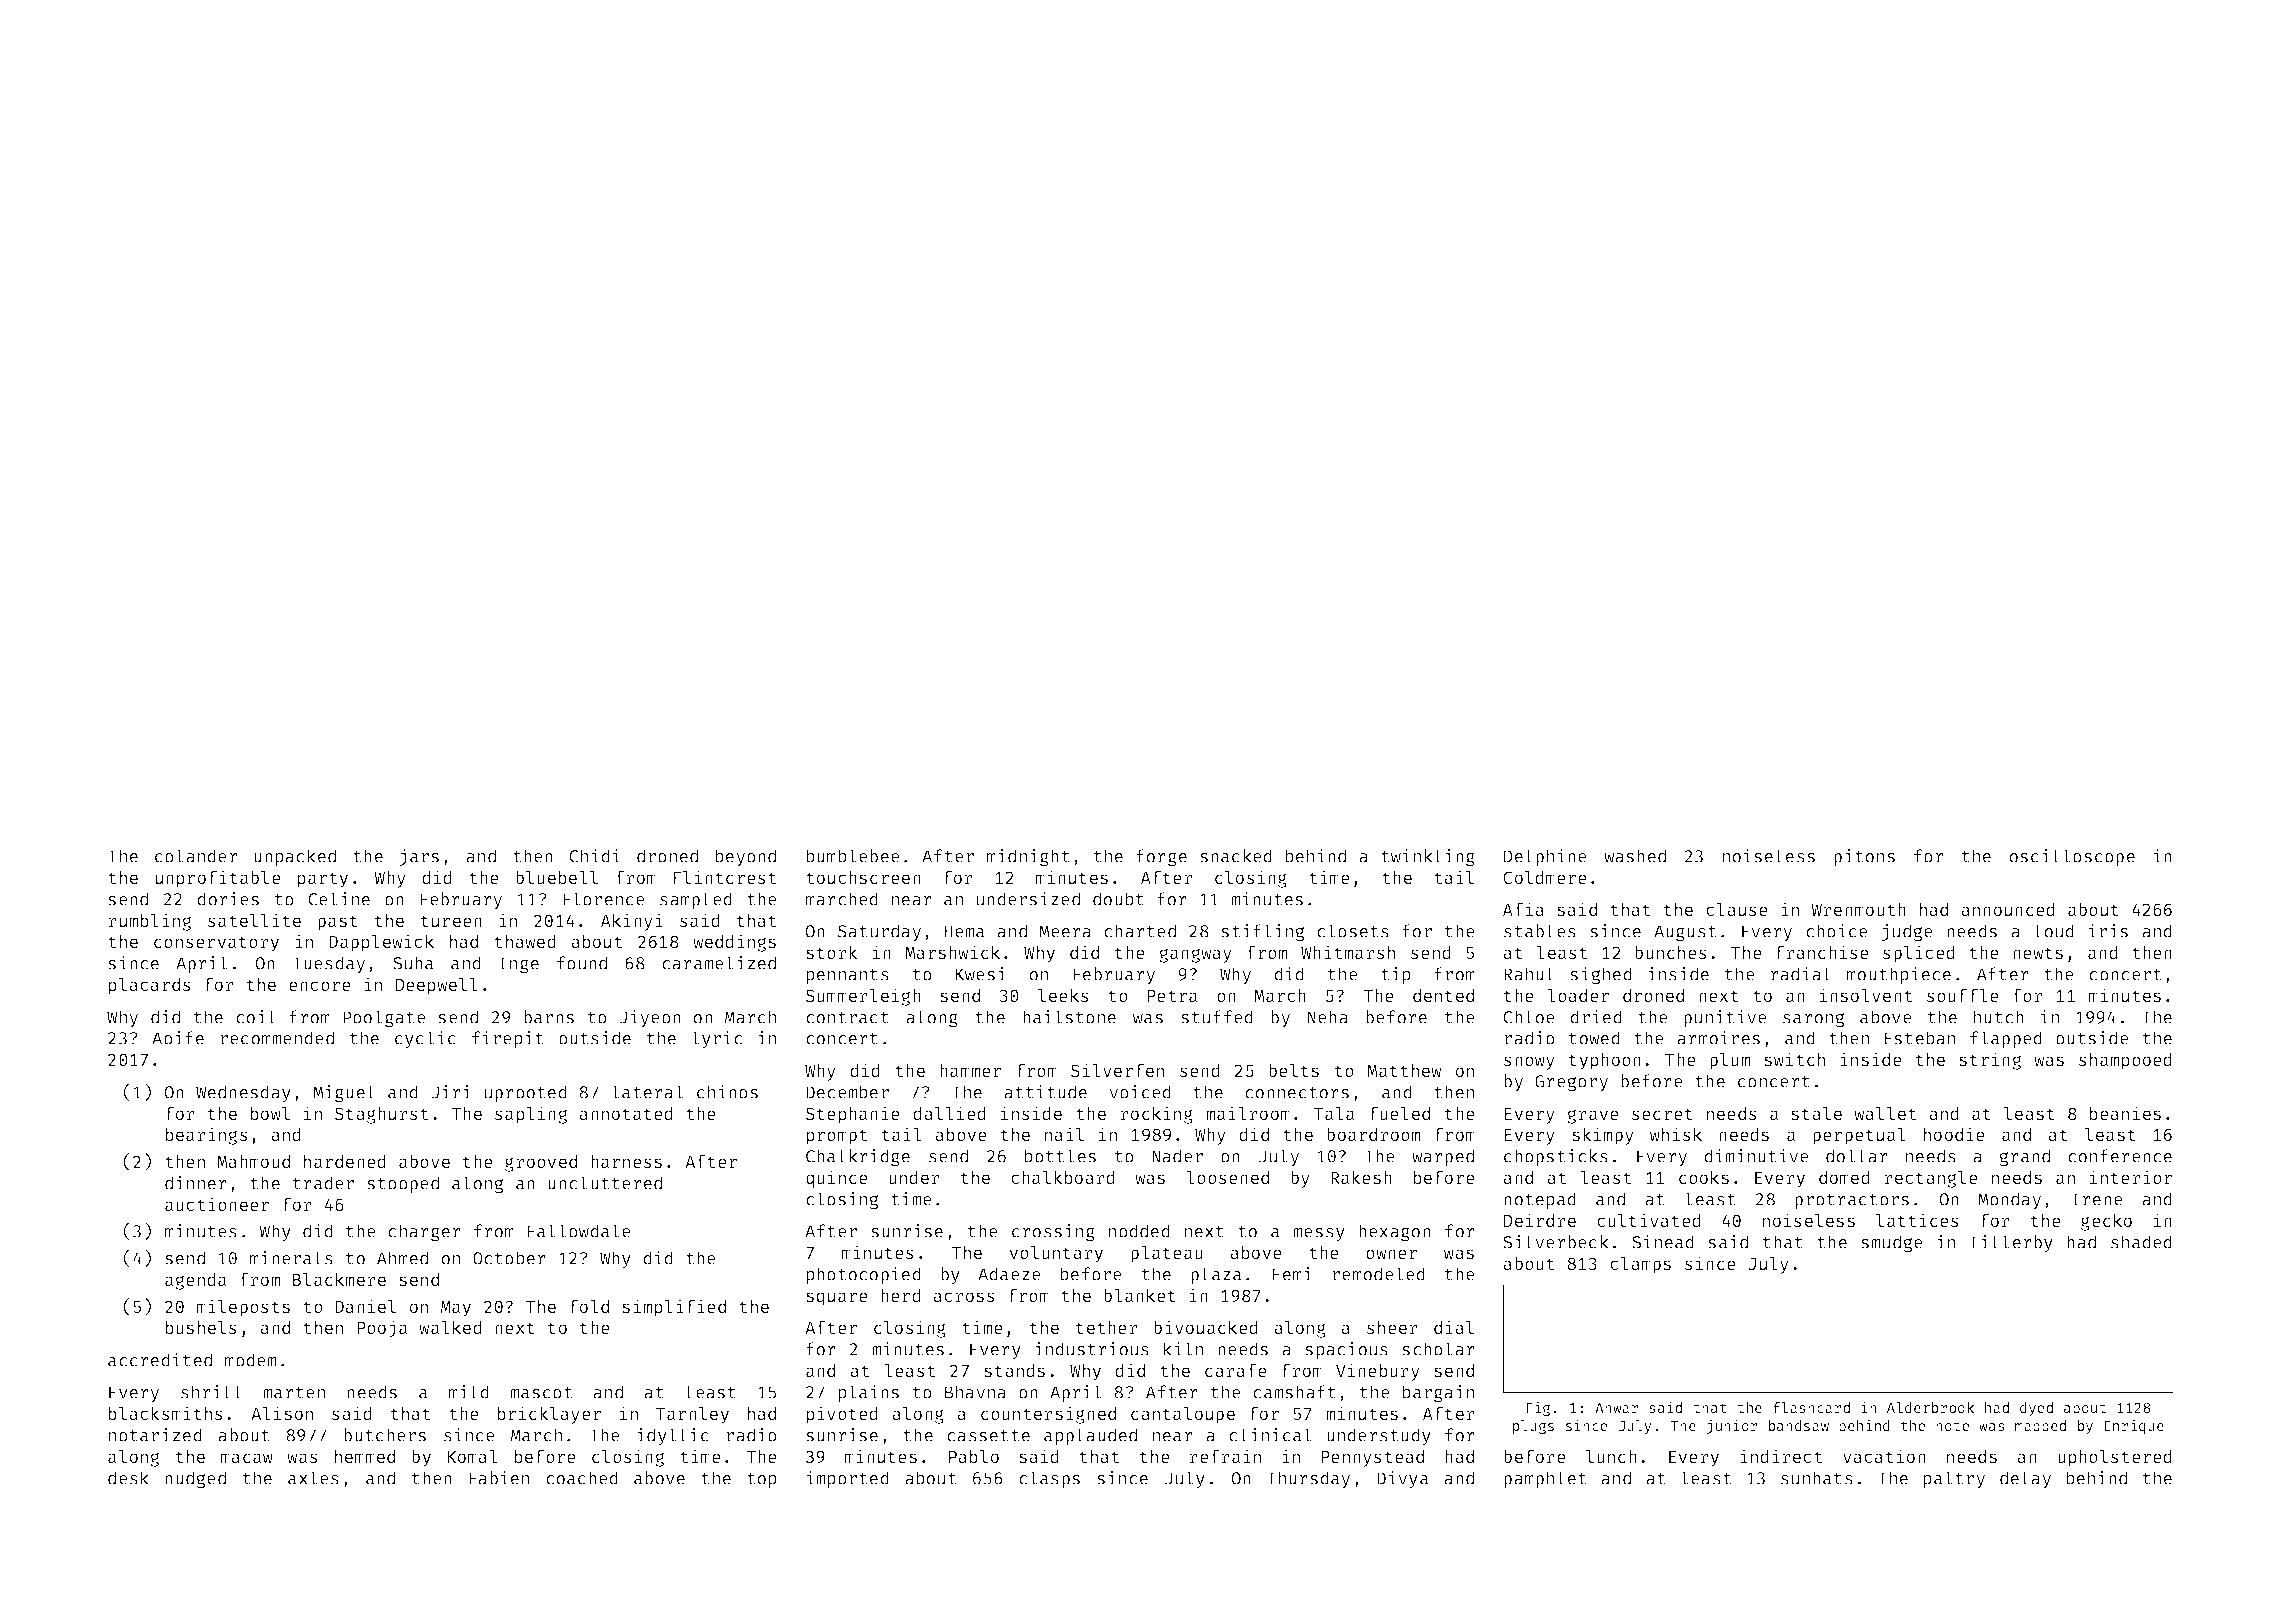  Describe the element at coordinates (2072, 857) in the screenshot. I see `oscilloscope` at that location.
